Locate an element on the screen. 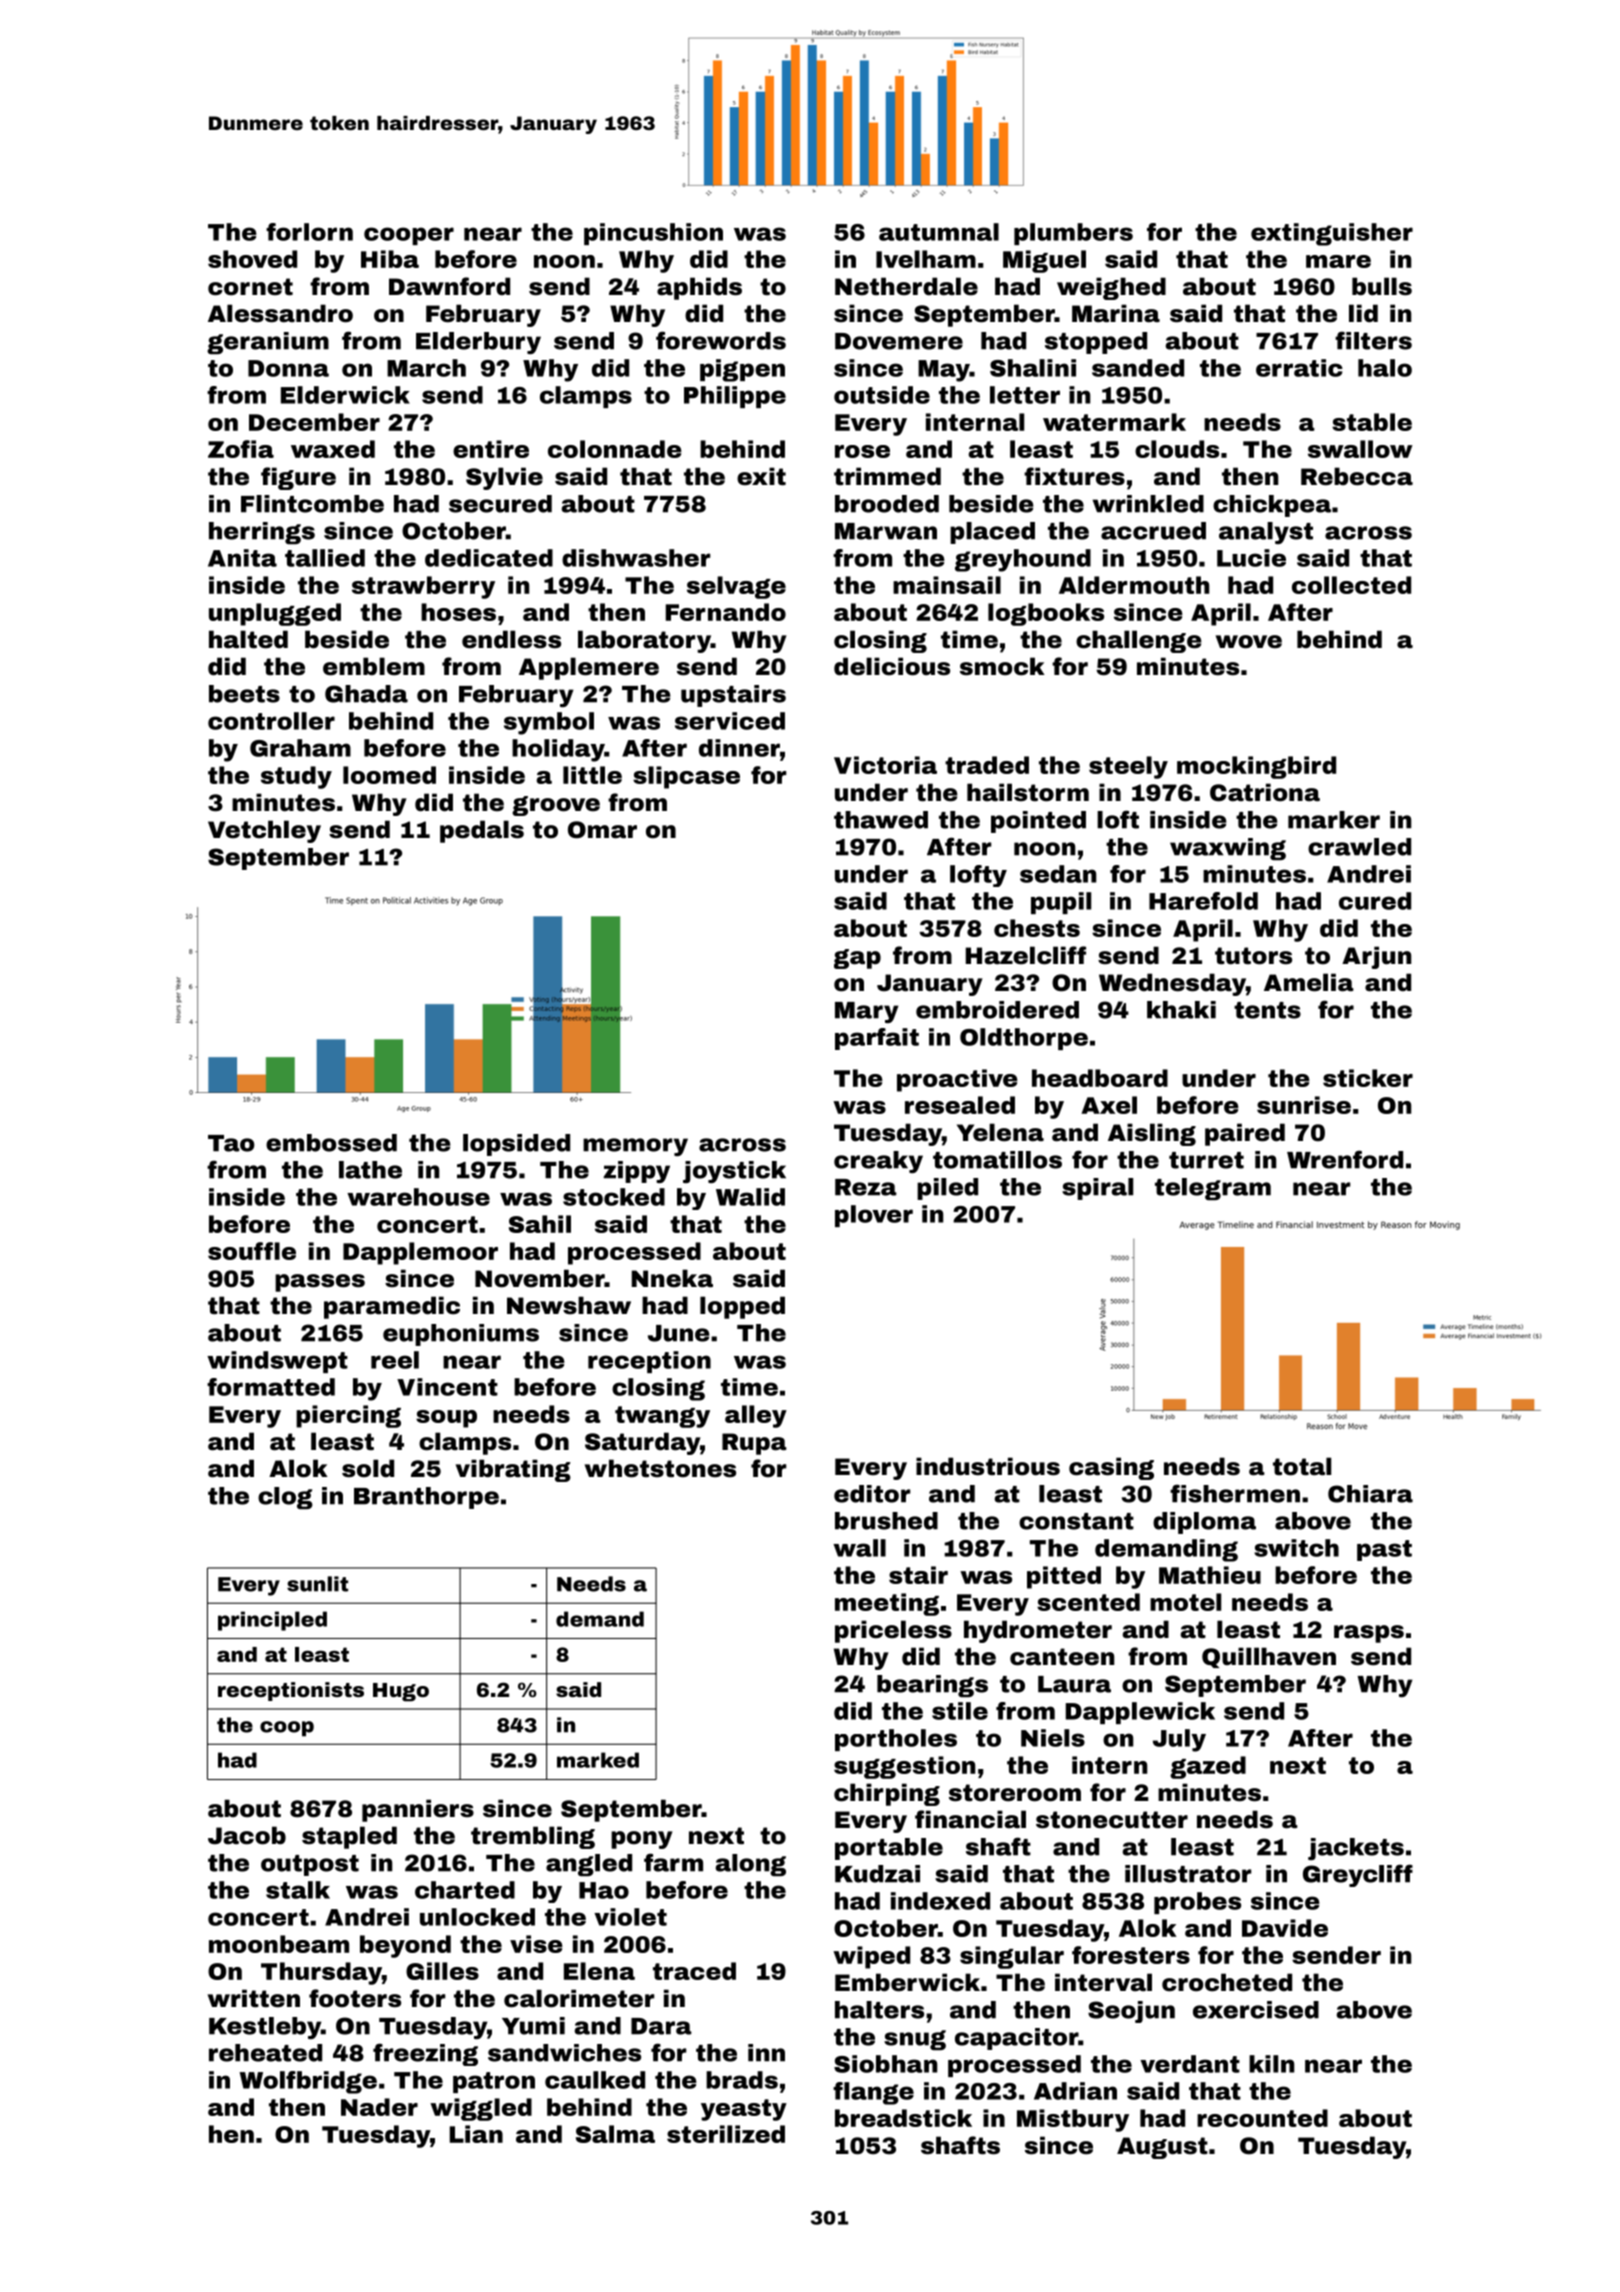  rasps is located at coordinates (1369, 1634).
